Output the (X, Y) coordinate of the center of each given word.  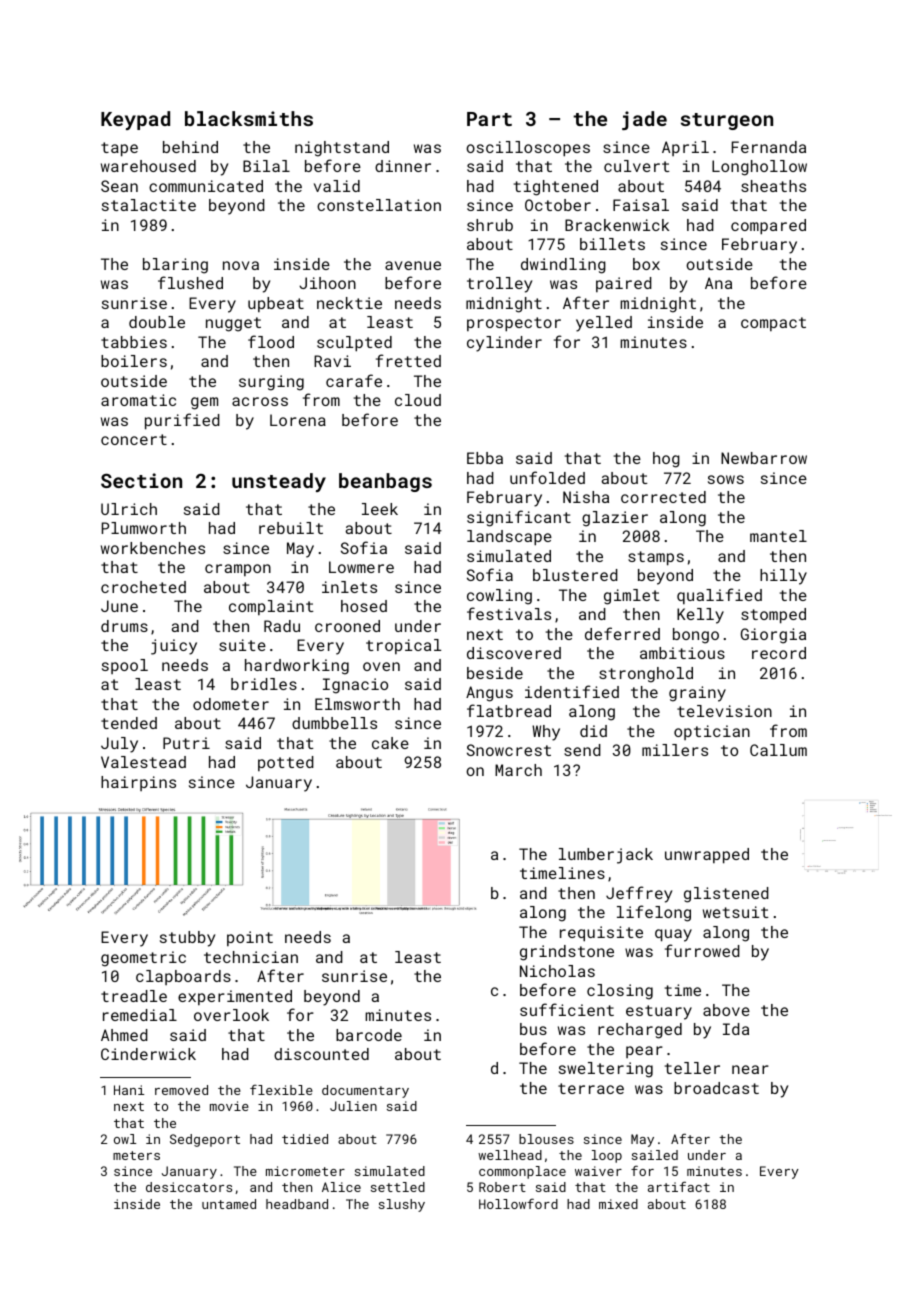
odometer (231, 704)
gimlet (631, 597)
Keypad (135, 120)
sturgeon (727, 121)
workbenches (153, 548)
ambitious (682, 653)
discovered (514, 653)
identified (572, 691)
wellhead (510, 1155)
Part (489, 119)
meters (136, 1155)
